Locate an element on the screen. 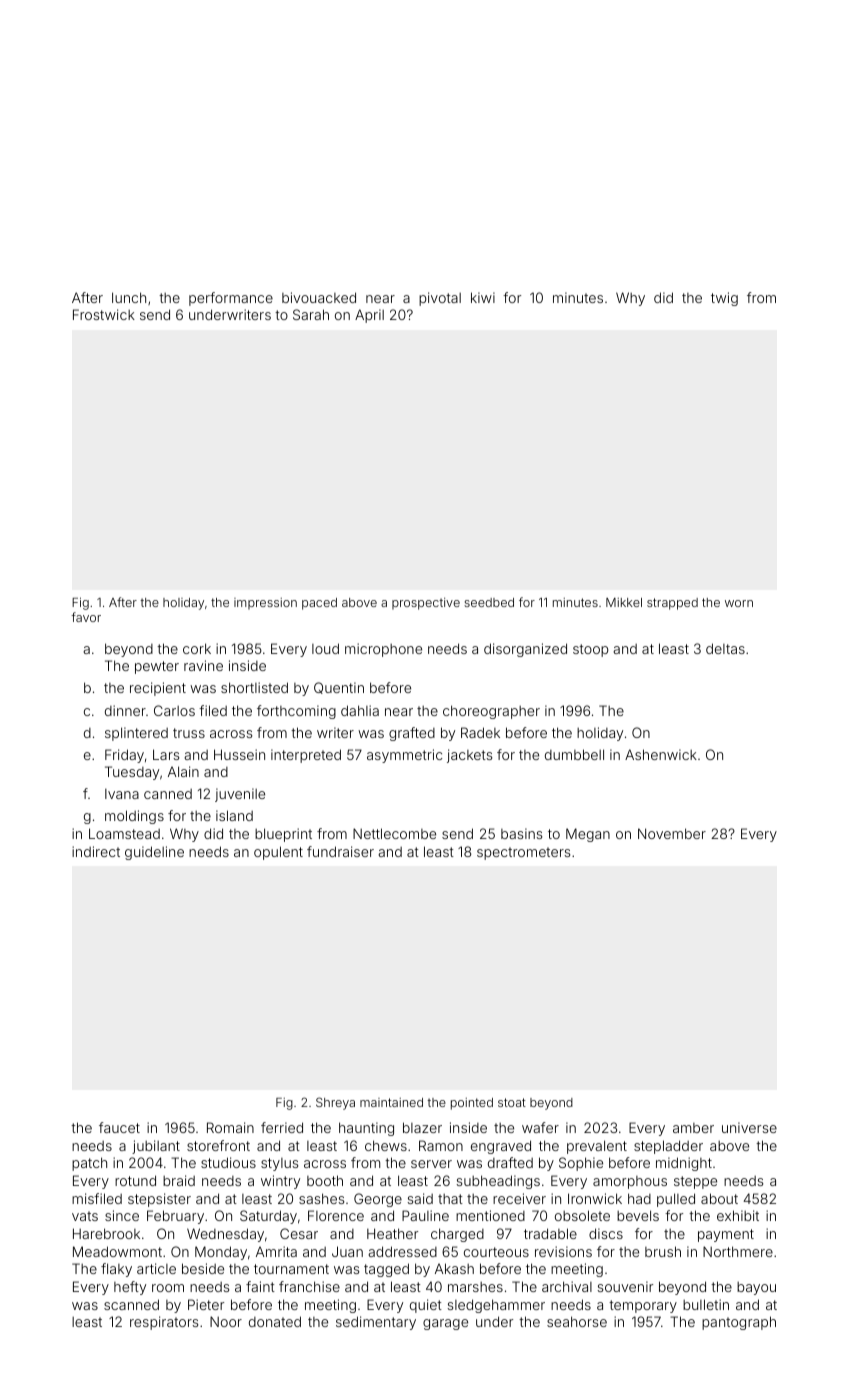 This screenshot has width=849, height=1400. stoop is located at coordinates (591, 650).
